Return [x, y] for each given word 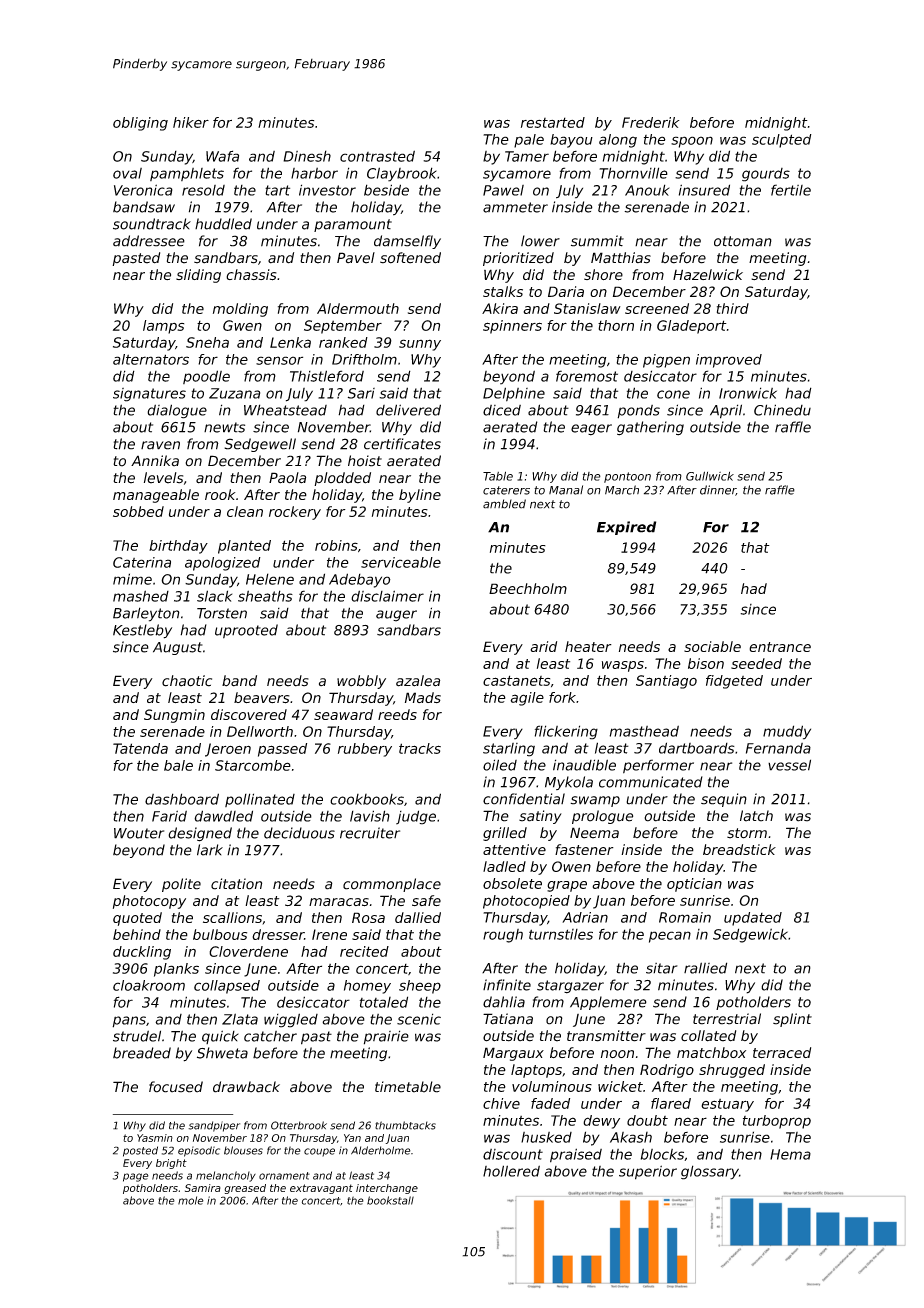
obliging [140, 124]
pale [529, 141]
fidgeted [734, 682]
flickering [566, 732]
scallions [232, 917]
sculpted [782, 141]
